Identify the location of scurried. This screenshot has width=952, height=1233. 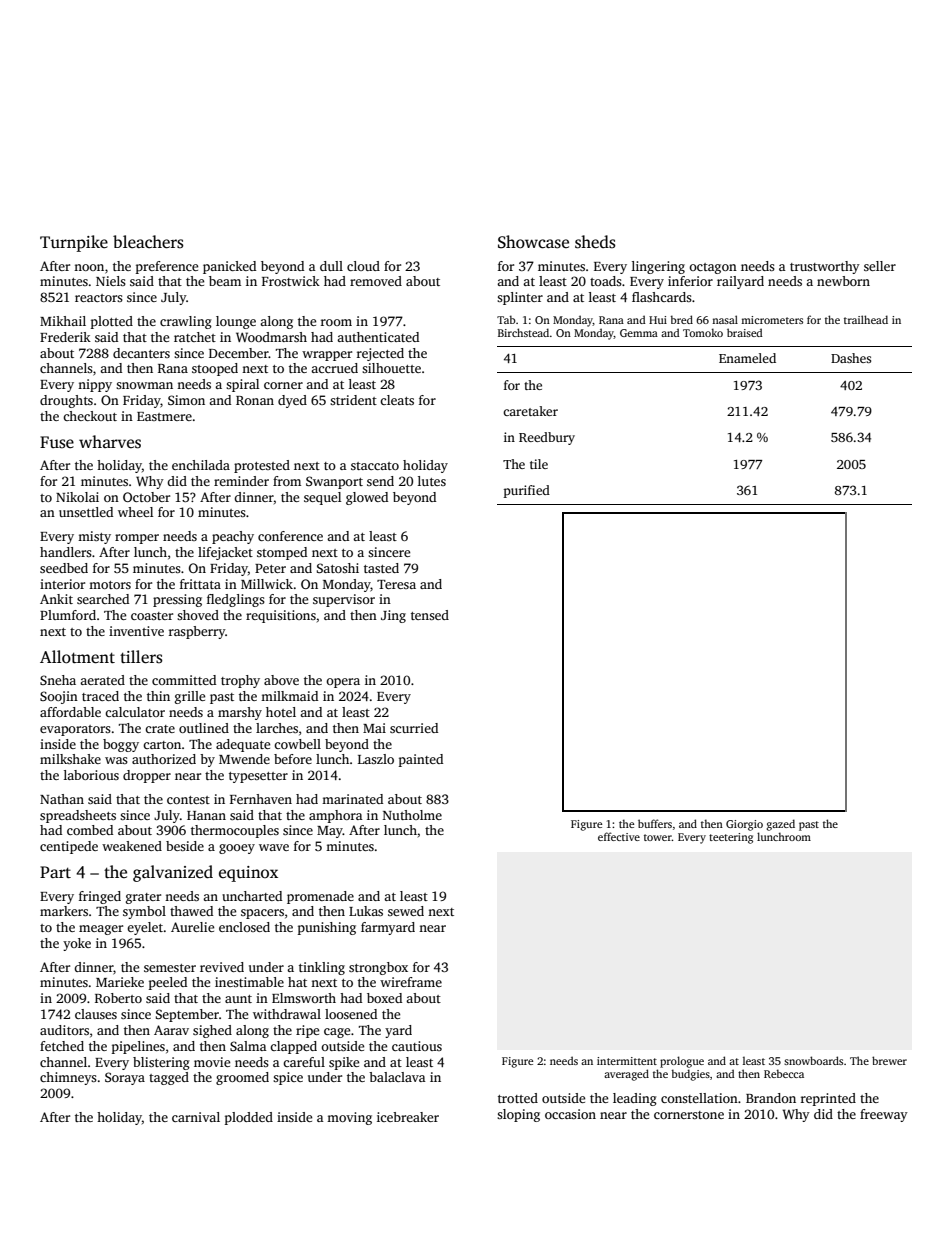
(414, 728).
